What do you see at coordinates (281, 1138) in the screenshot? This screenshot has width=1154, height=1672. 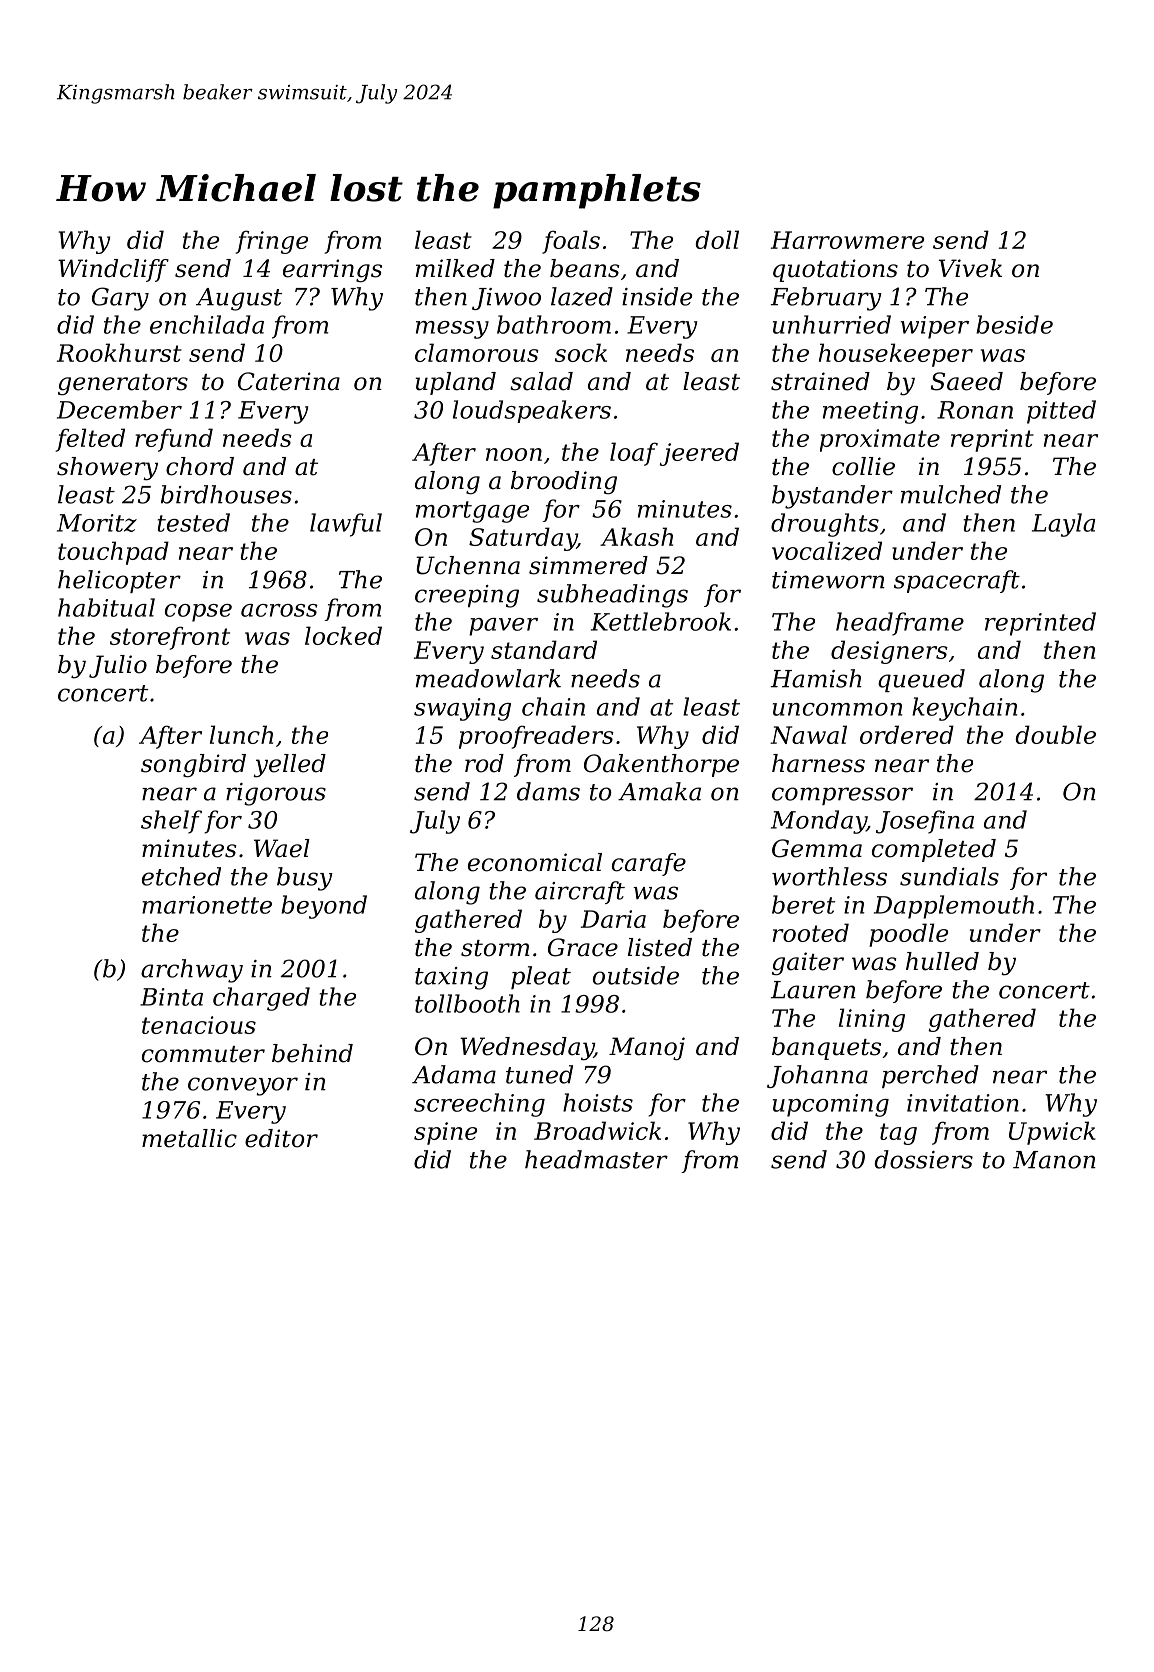 I see `editor` at bounding box center [281, 1138].
